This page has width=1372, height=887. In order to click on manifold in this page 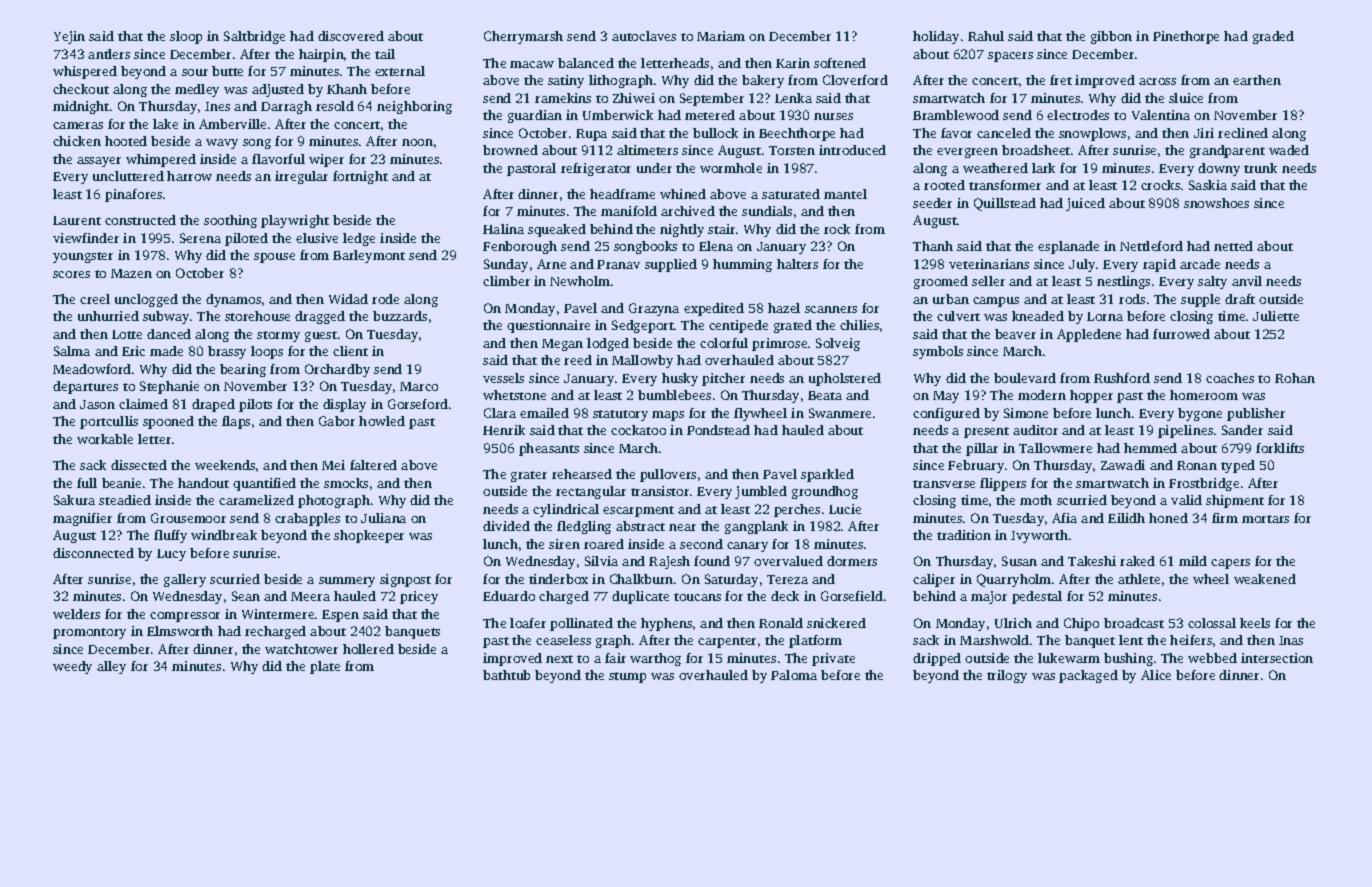, I will do `click(629, 211)`.
